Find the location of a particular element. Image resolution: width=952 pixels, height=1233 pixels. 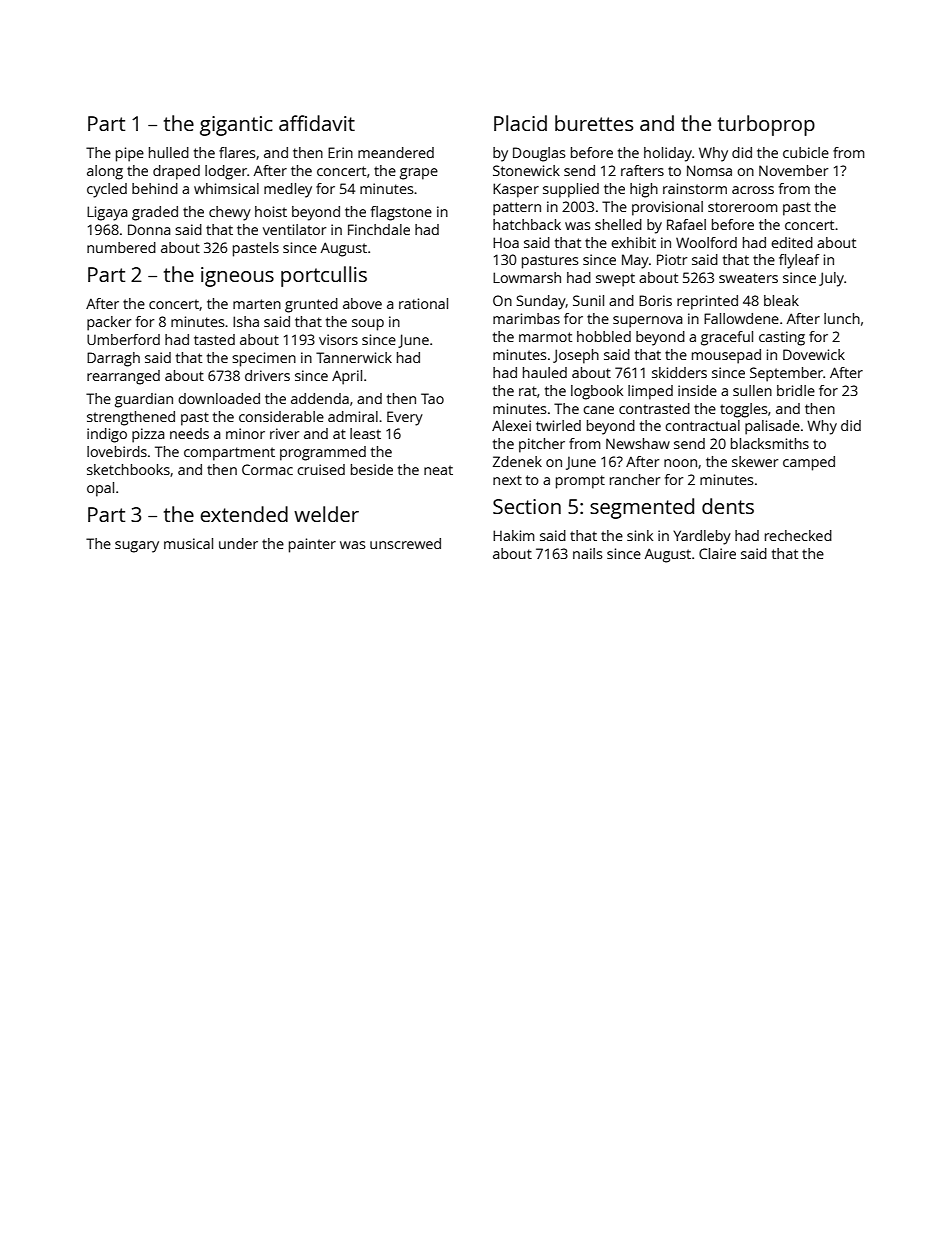

sugary is located at coordinates (137, 547).
